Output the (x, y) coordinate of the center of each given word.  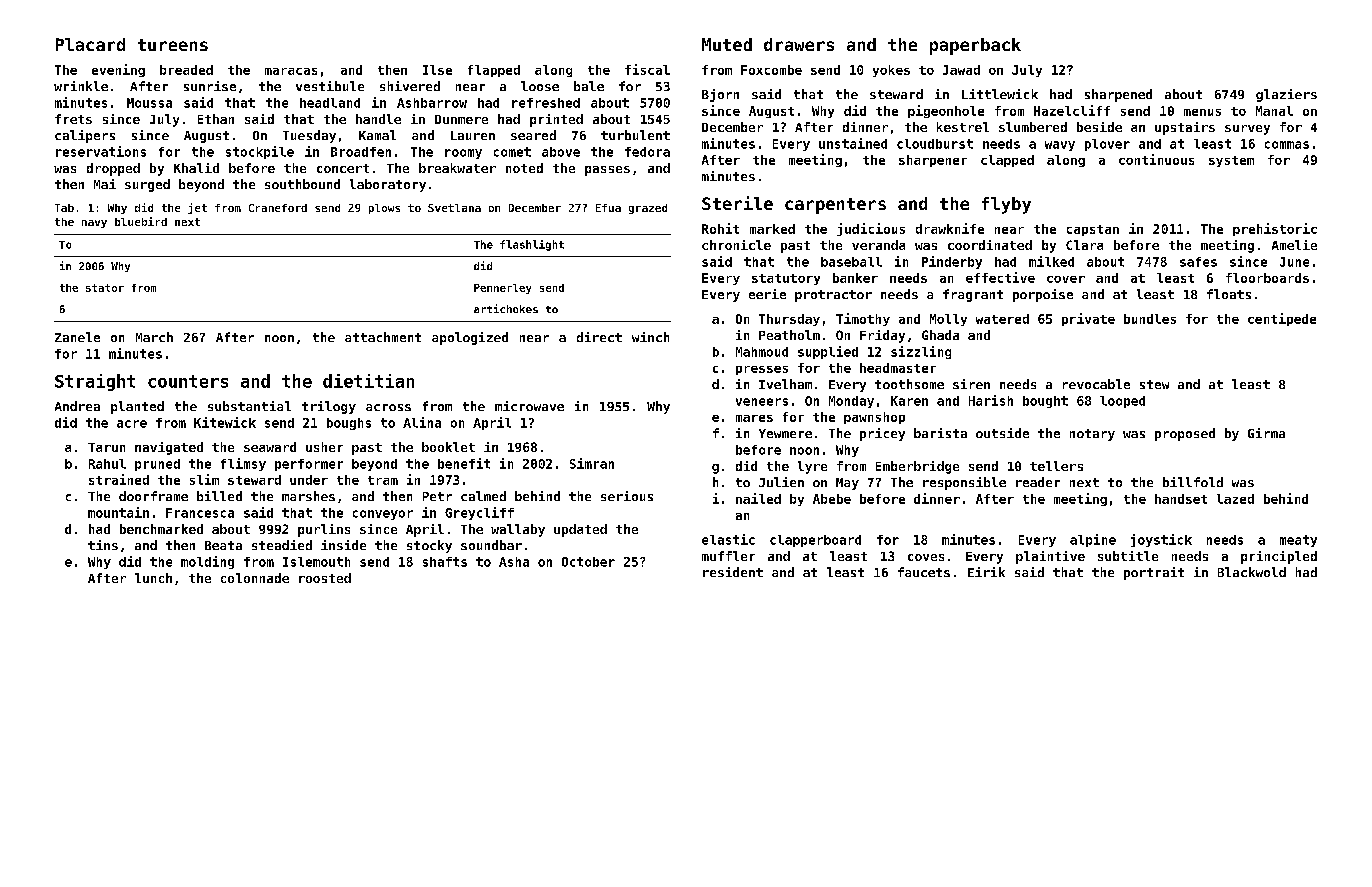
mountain (118, 512)
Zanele (77, 337)
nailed (758, 498)
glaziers (1286, 95)
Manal (1274, 111)
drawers (799, 44)
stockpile (260, 152)
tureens (173, 45)
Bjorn (720, 95)
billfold (1193, 482)
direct (599, 337)
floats (1229, 294)
